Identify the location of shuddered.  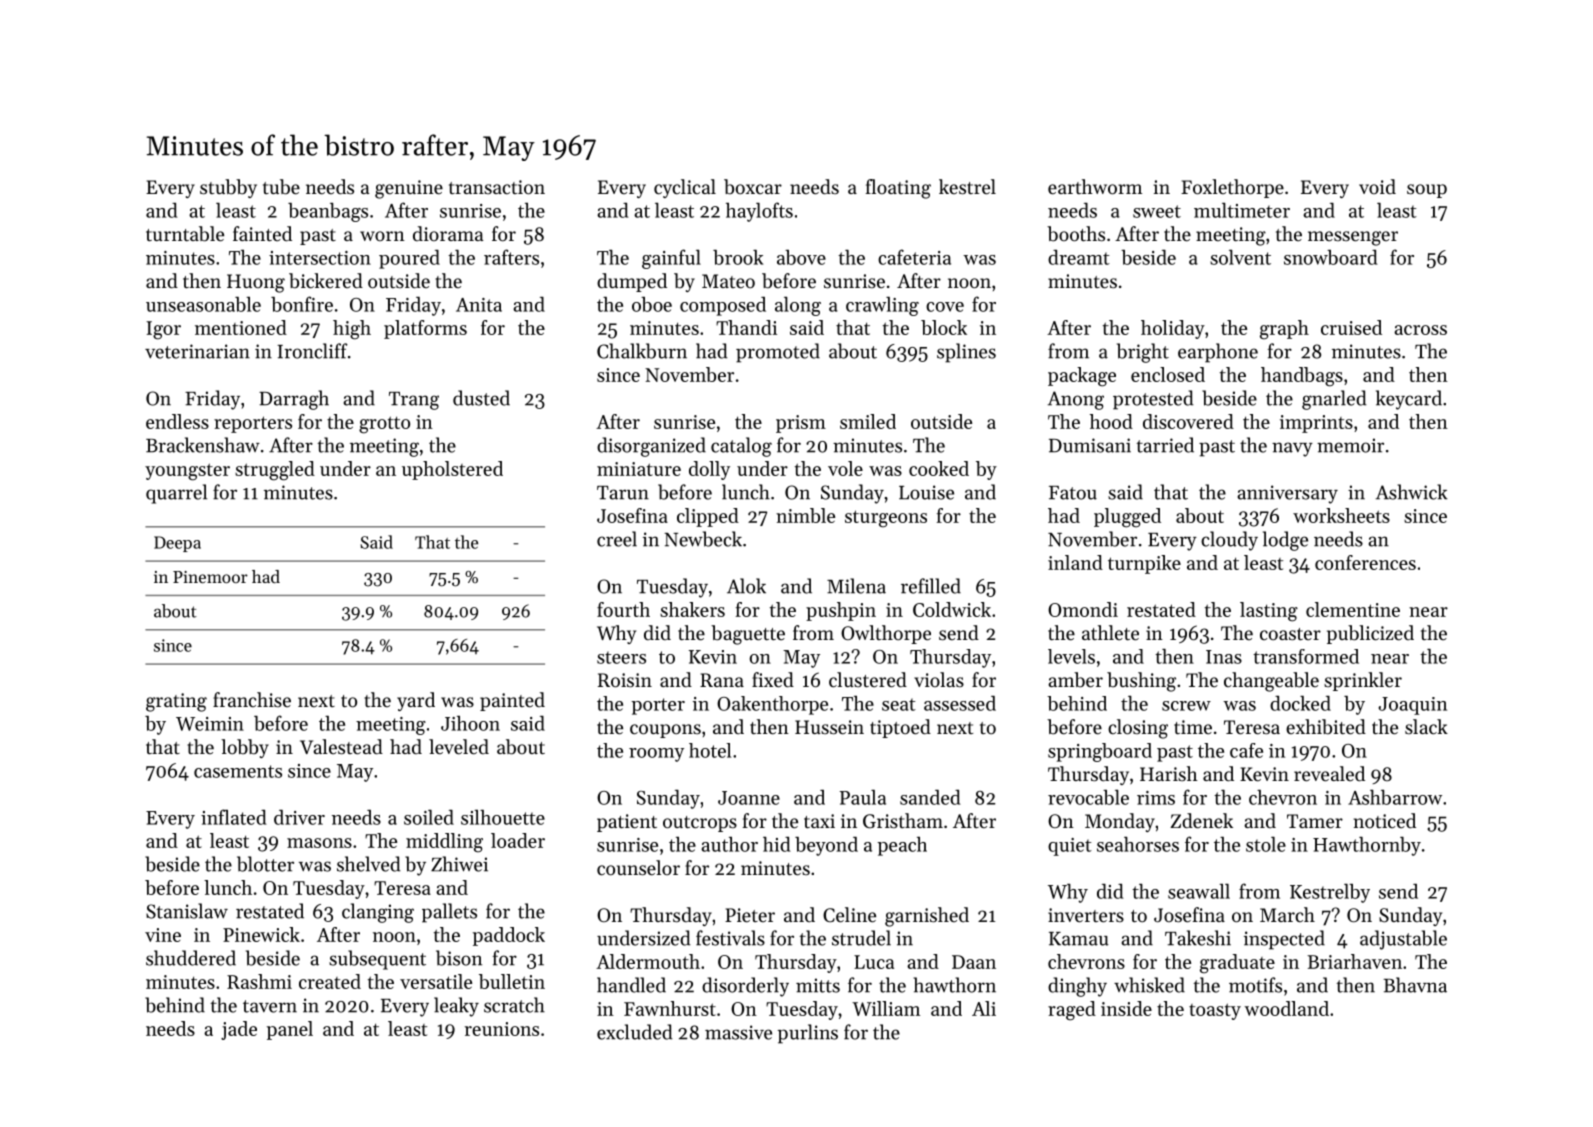
(191, 958).
